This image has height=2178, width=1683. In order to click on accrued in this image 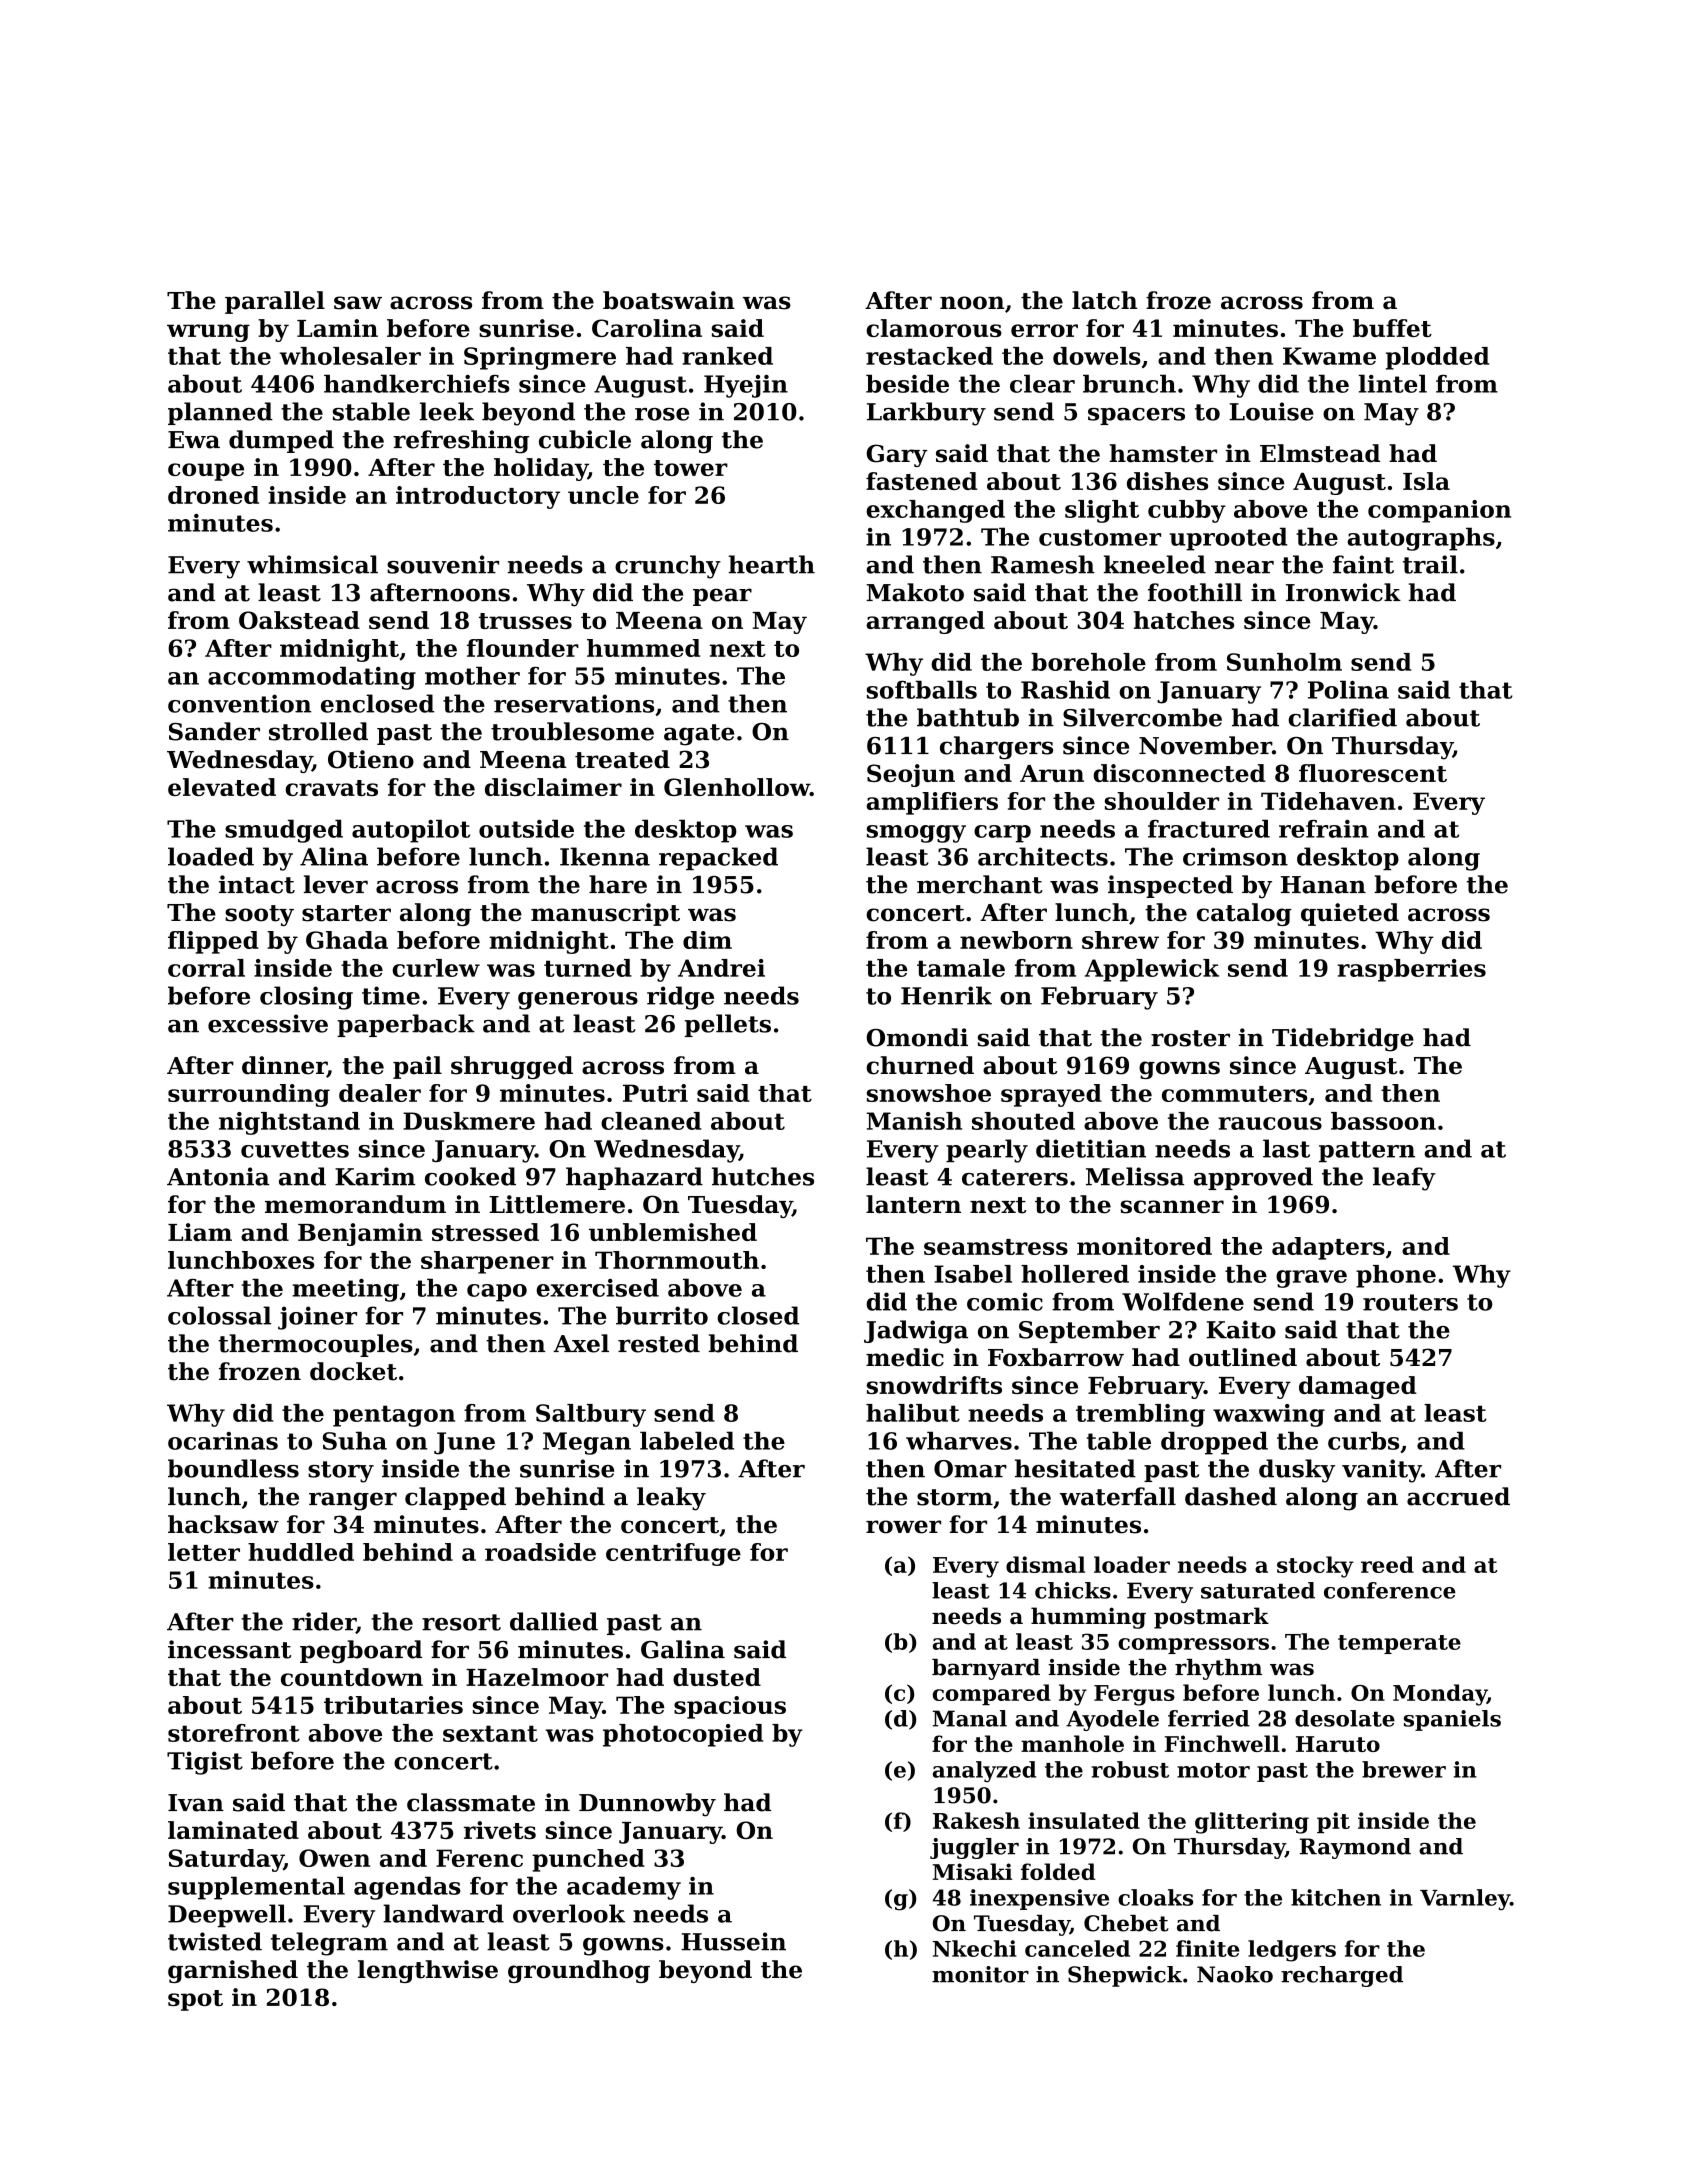, I will do `click(1458, 1496)`.
